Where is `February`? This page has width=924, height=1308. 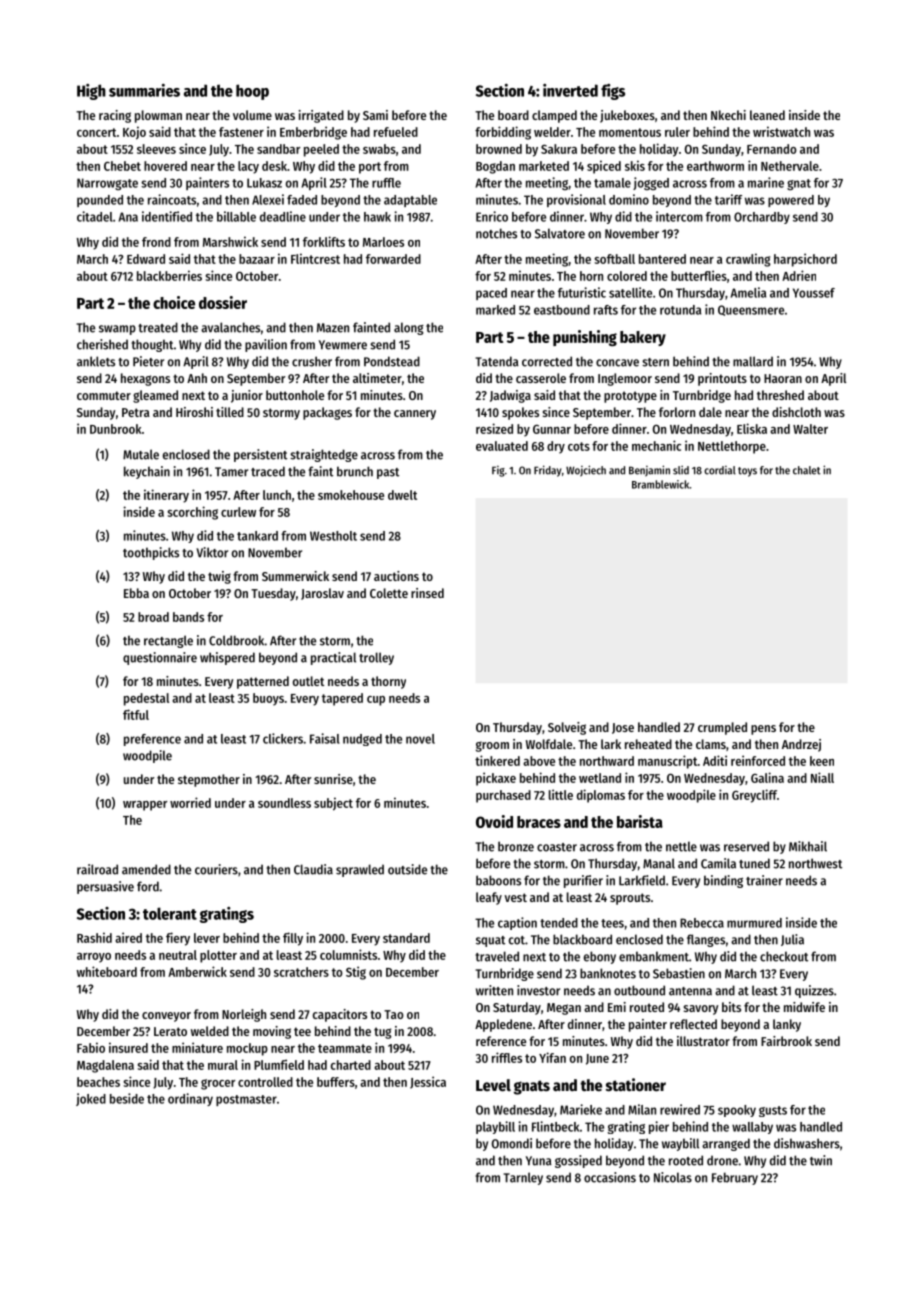 February is located at coordinates (735, 1178).
